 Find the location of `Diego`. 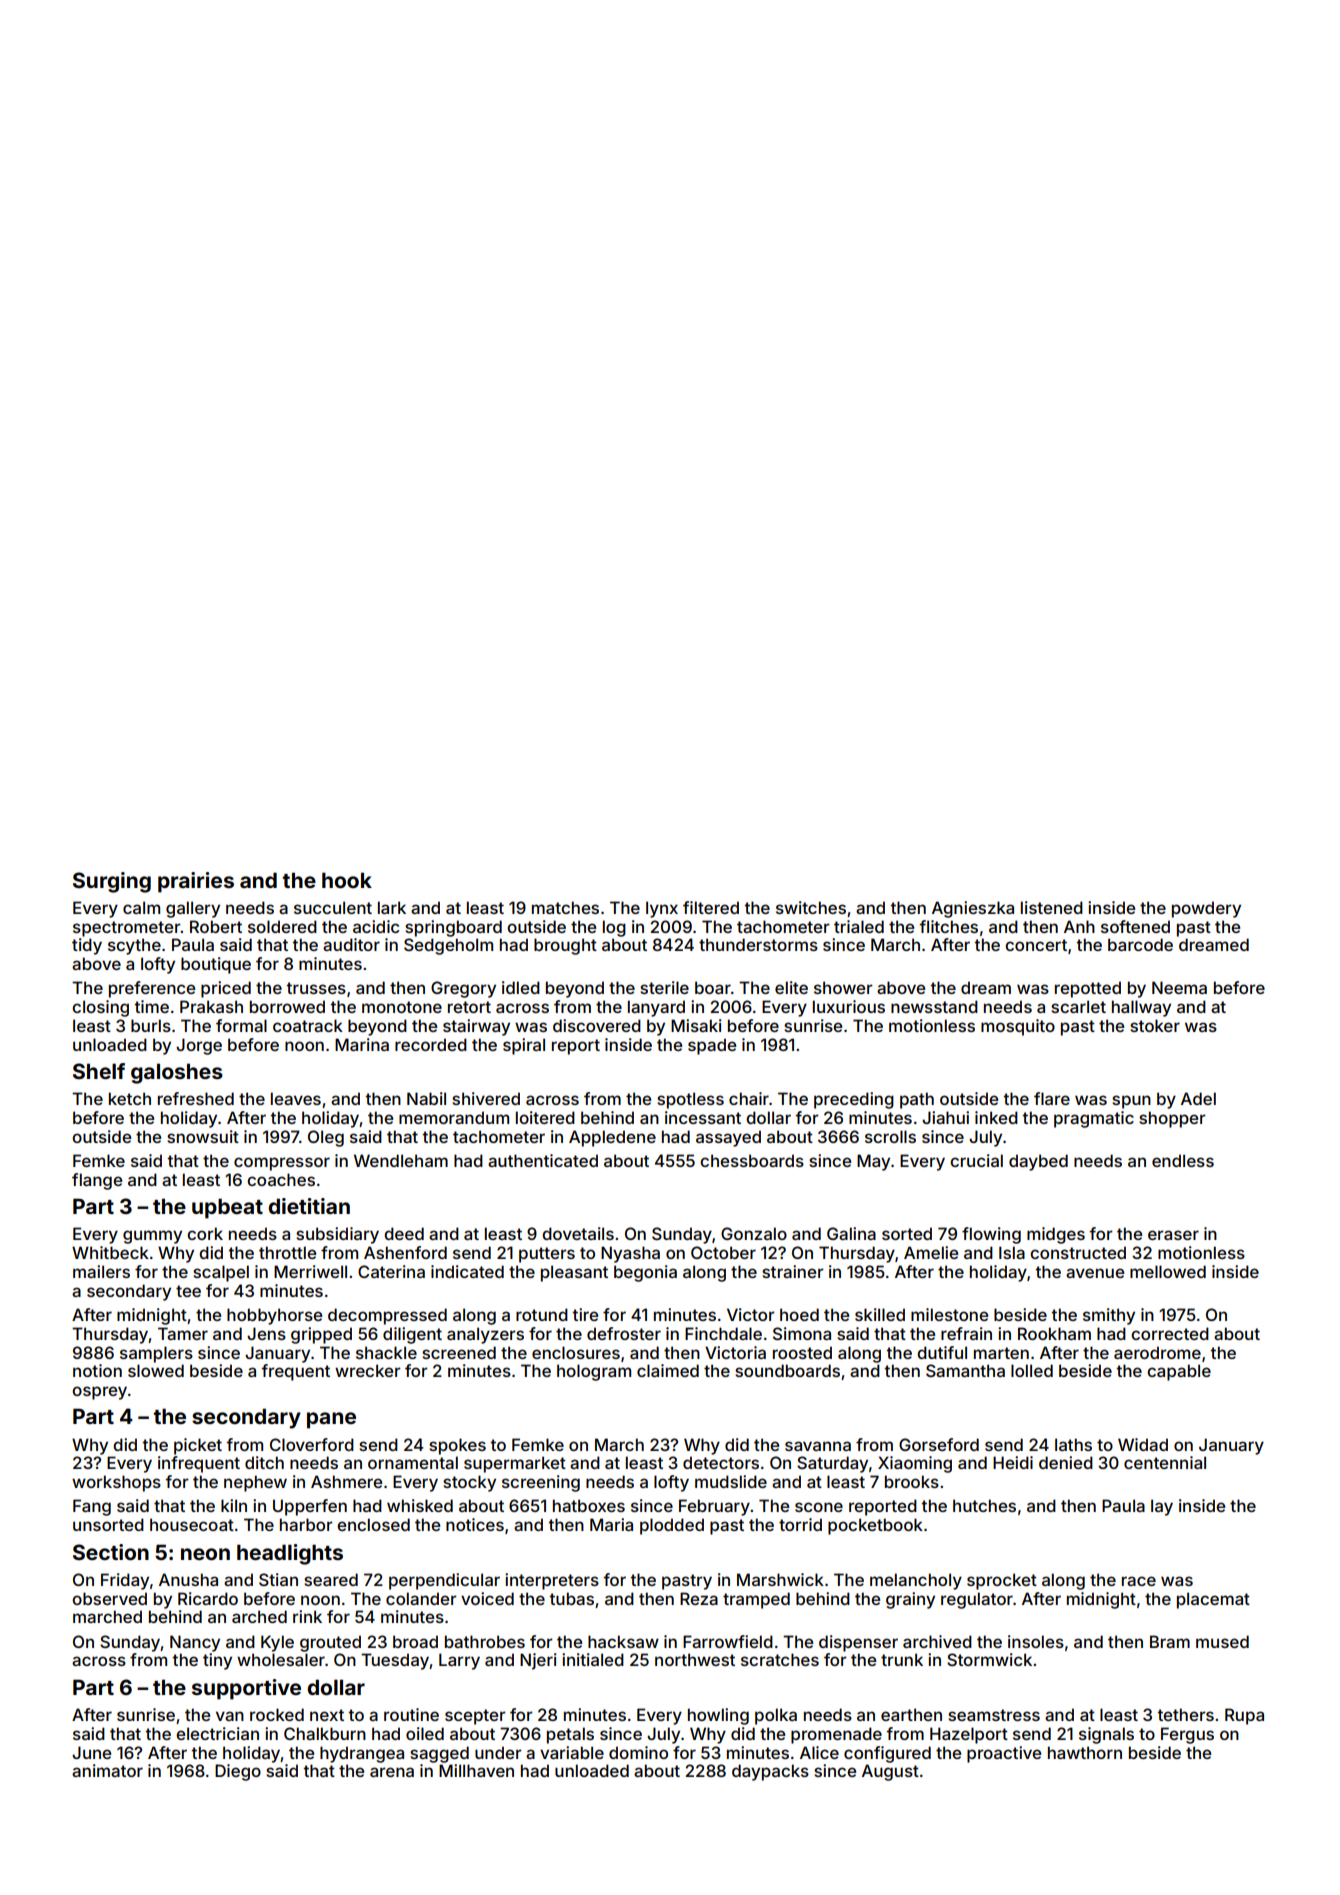

Diego is located at coordinates (238, 1772).
